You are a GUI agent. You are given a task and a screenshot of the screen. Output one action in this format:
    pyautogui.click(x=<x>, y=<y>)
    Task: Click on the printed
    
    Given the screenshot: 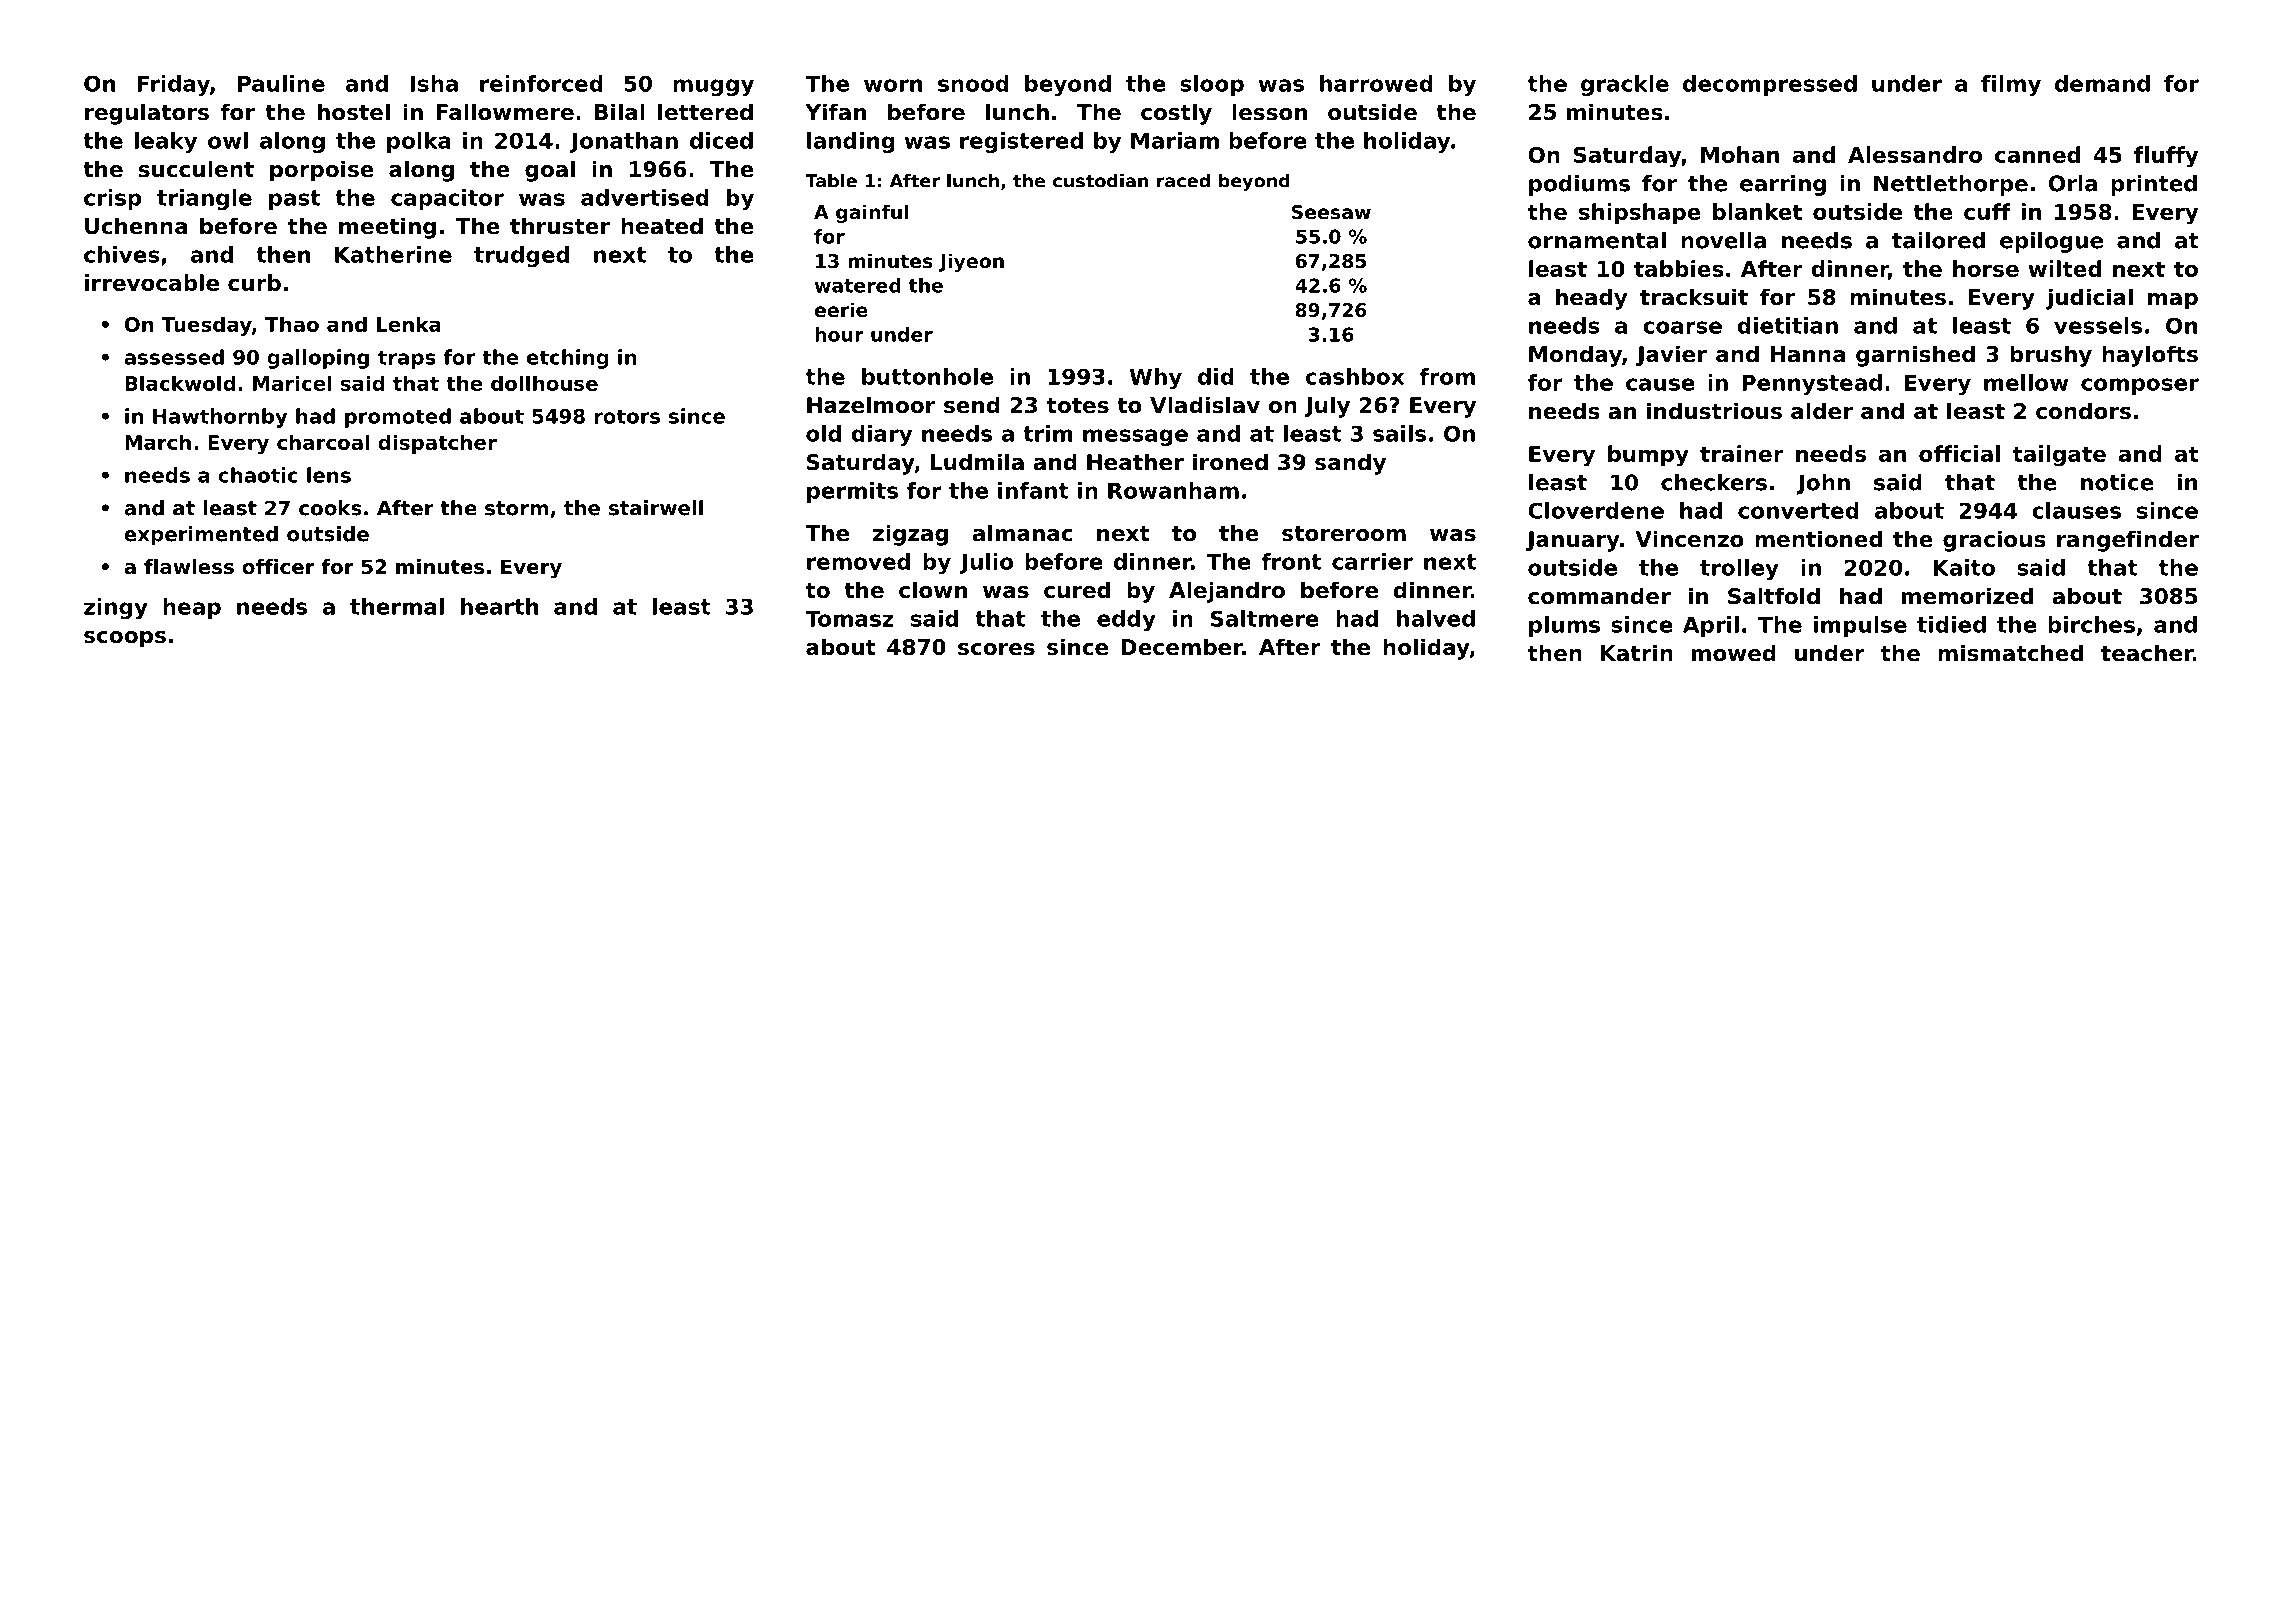 What is the action you would take?
    pyautogui.click(x=2154, y=185)
